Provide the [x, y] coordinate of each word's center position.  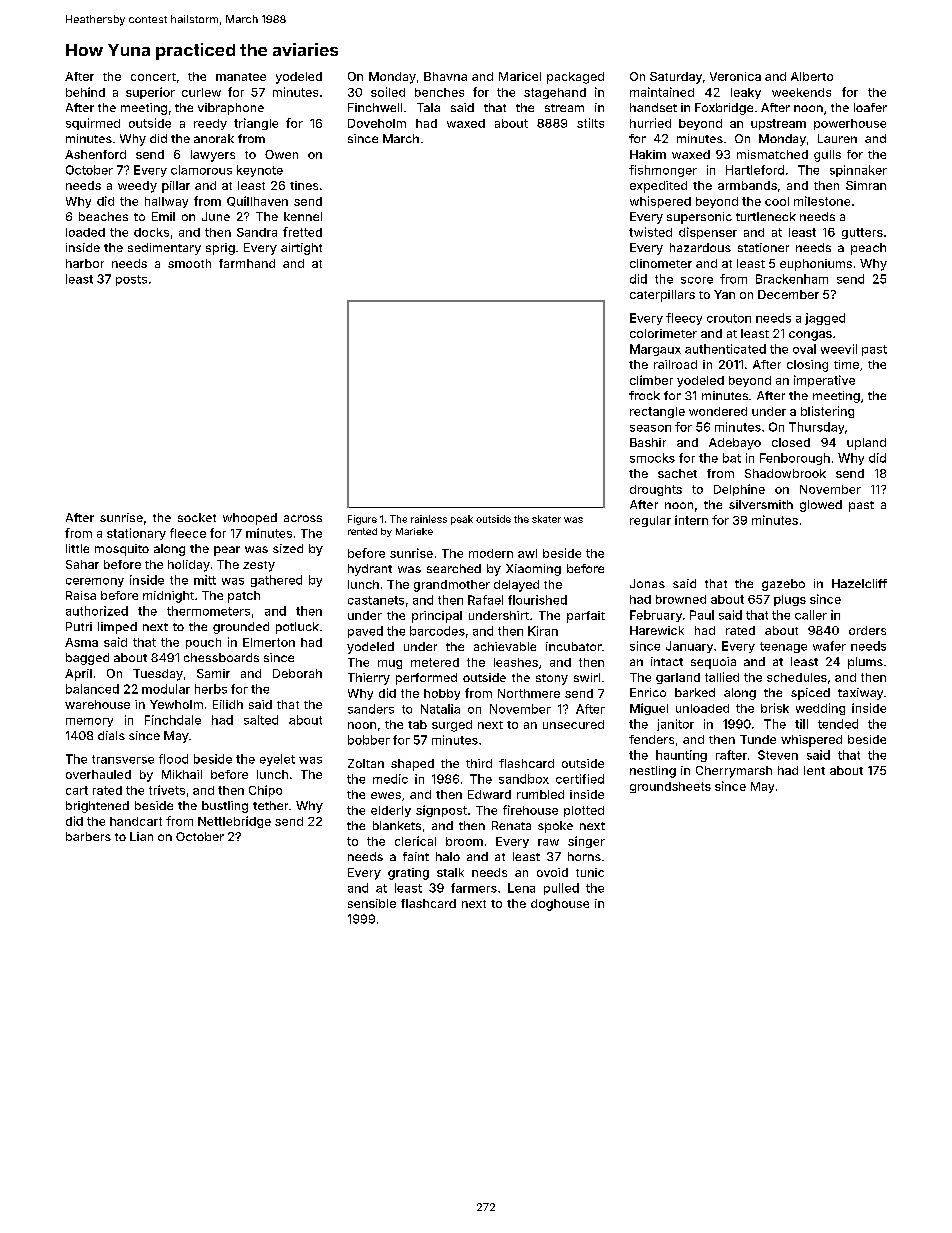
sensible [372, 903]
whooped [250, 519]
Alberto [812, 76]
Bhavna [445, 76]
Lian [141, 836]
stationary [136, 534]
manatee [241, 77]
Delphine [739, 490]
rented [362, 531]
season [650, 428]
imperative [824, 381]
